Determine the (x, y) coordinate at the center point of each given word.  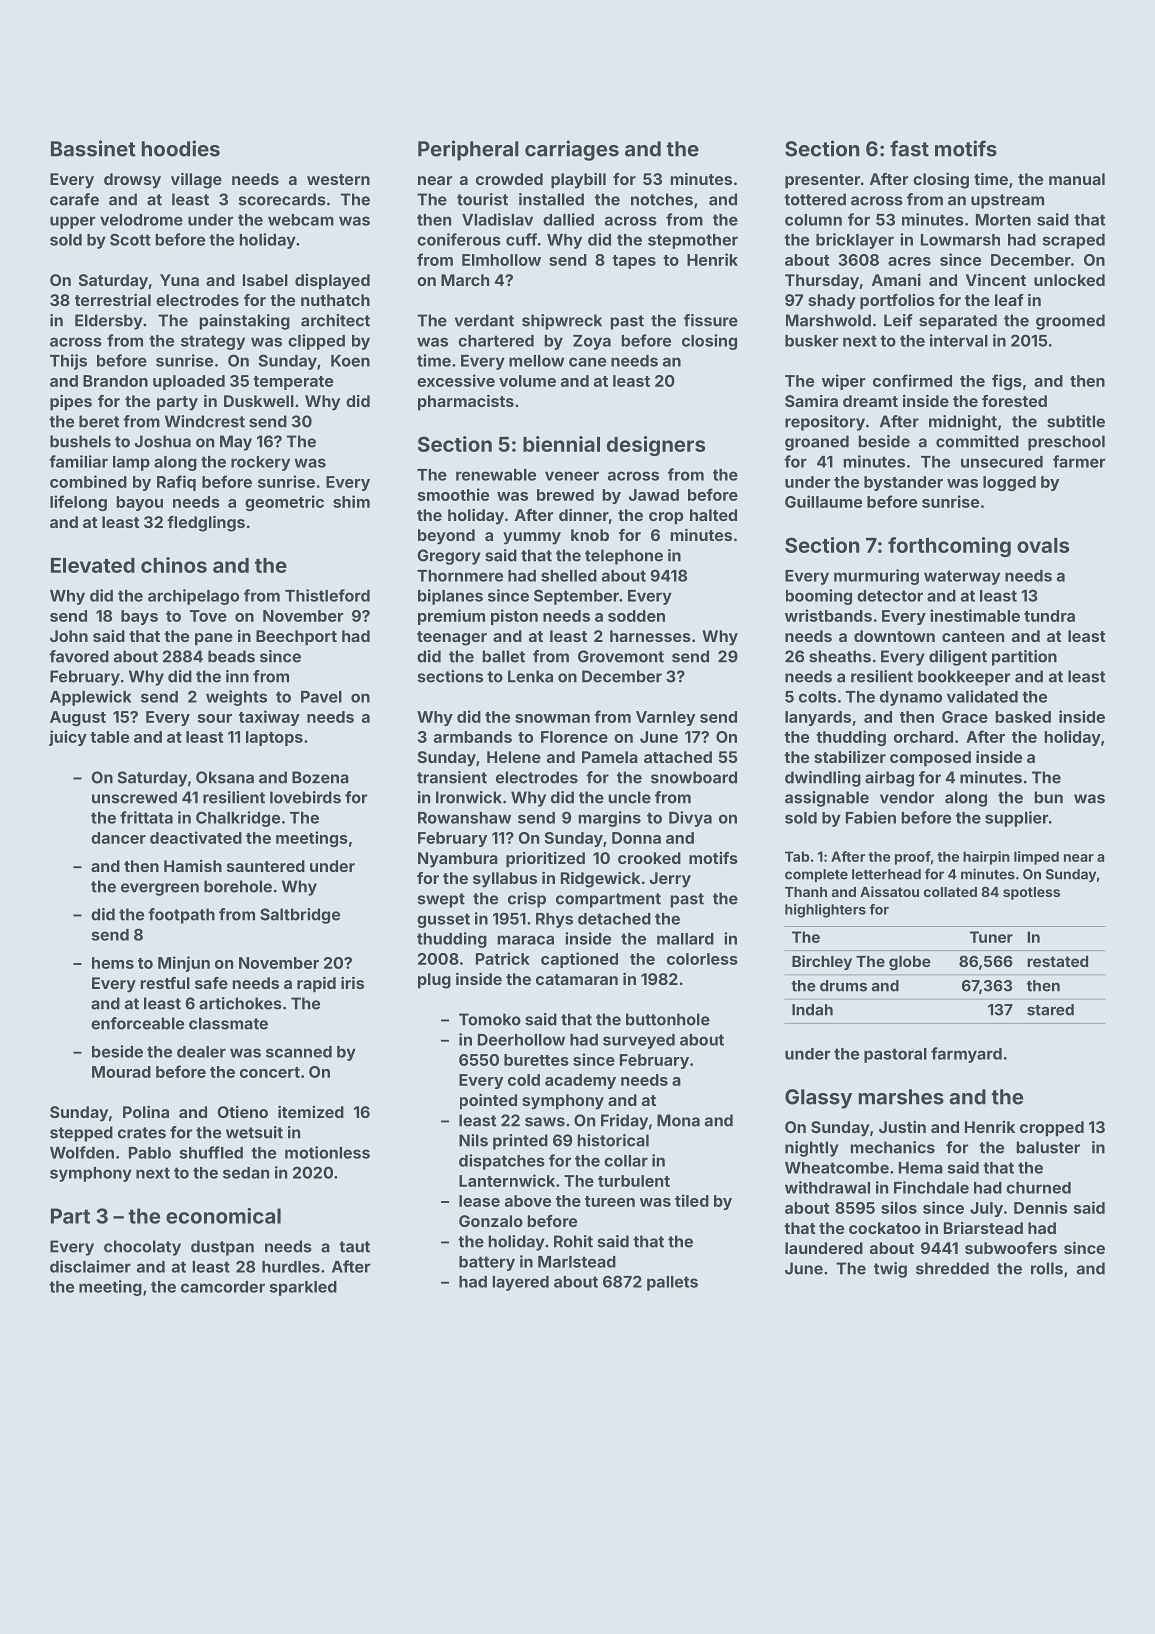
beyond (446, 537)
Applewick (91, 698)
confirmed (912, 380)
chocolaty (142, 1248)
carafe (74, 199)
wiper (843, 382)
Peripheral (468, 150)
